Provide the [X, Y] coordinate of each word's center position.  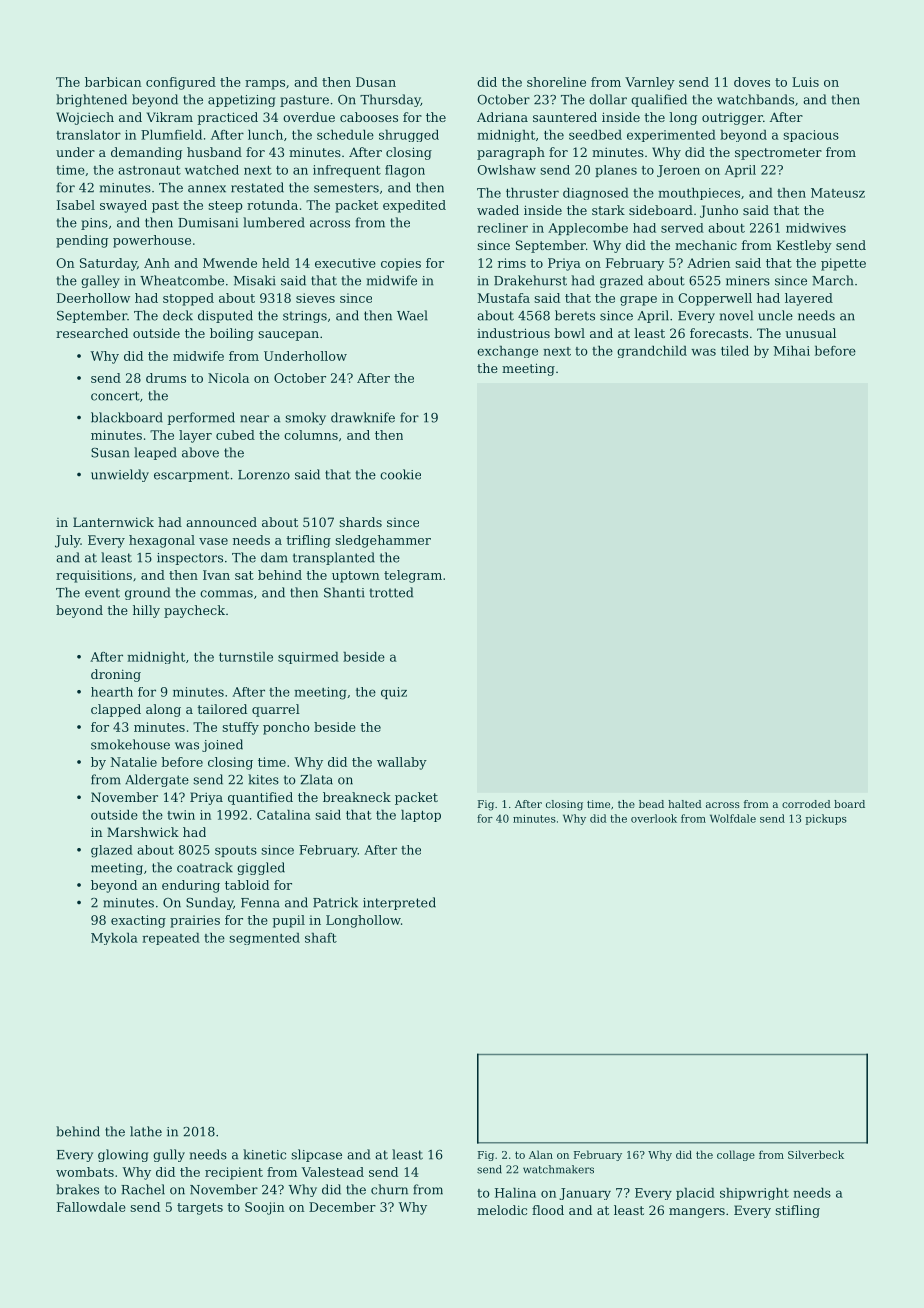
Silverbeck [816, 1154]
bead [651, 804]
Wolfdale [733, 818]
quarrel [276, 710]
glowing [123, 1155]
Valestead [333, 1172]
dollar [608, 99]
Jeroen [678, 171]
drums [166, 378]
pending [82, 241]
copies [401, 264]
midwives [816, 228]
